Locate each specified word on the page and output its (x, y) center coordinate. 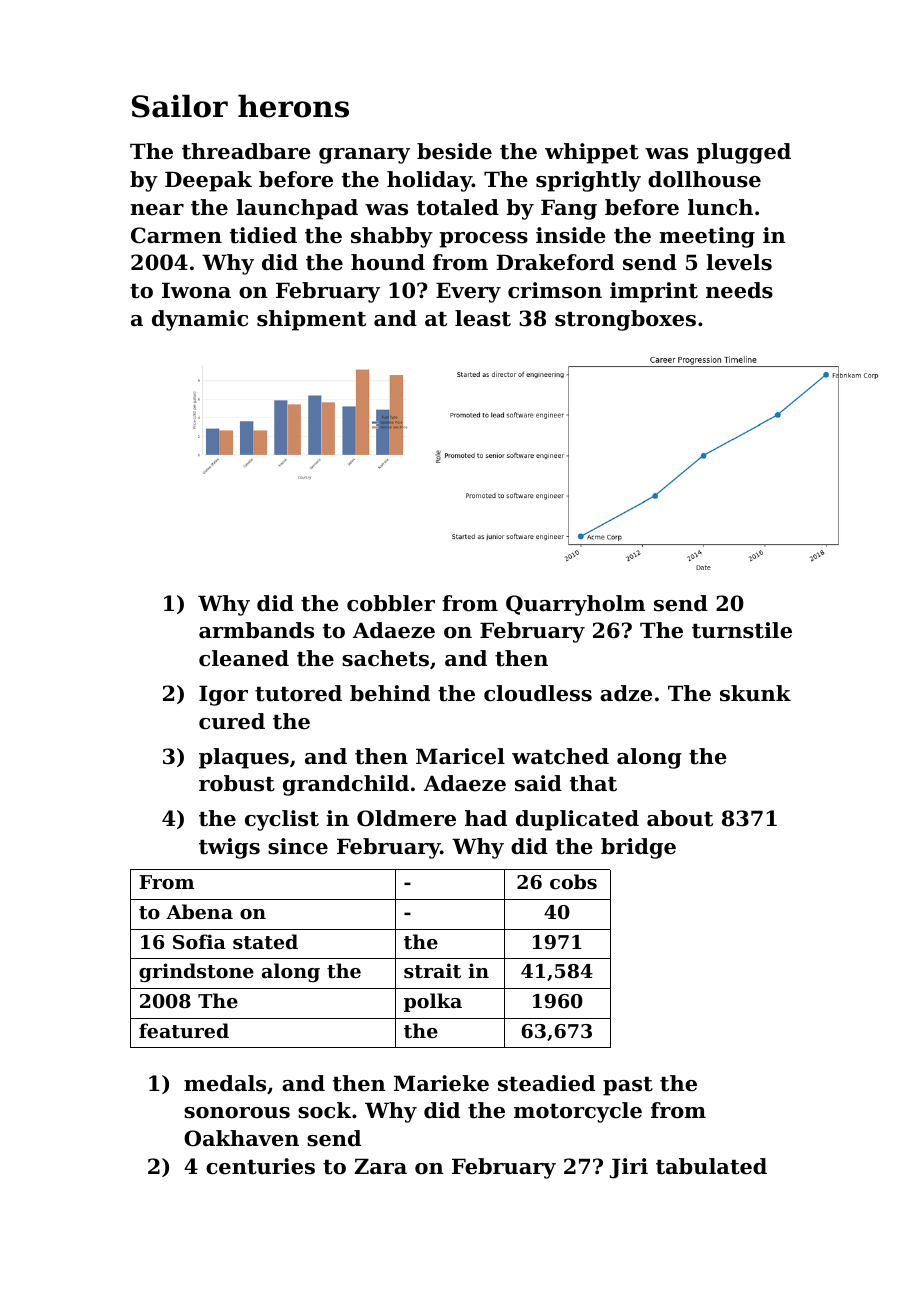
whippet (592, 153)
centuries (260, 1166)
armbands (256, 630)
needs (739, 290)
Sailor (180, 106)
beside (454, 151)
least (483, 318)
